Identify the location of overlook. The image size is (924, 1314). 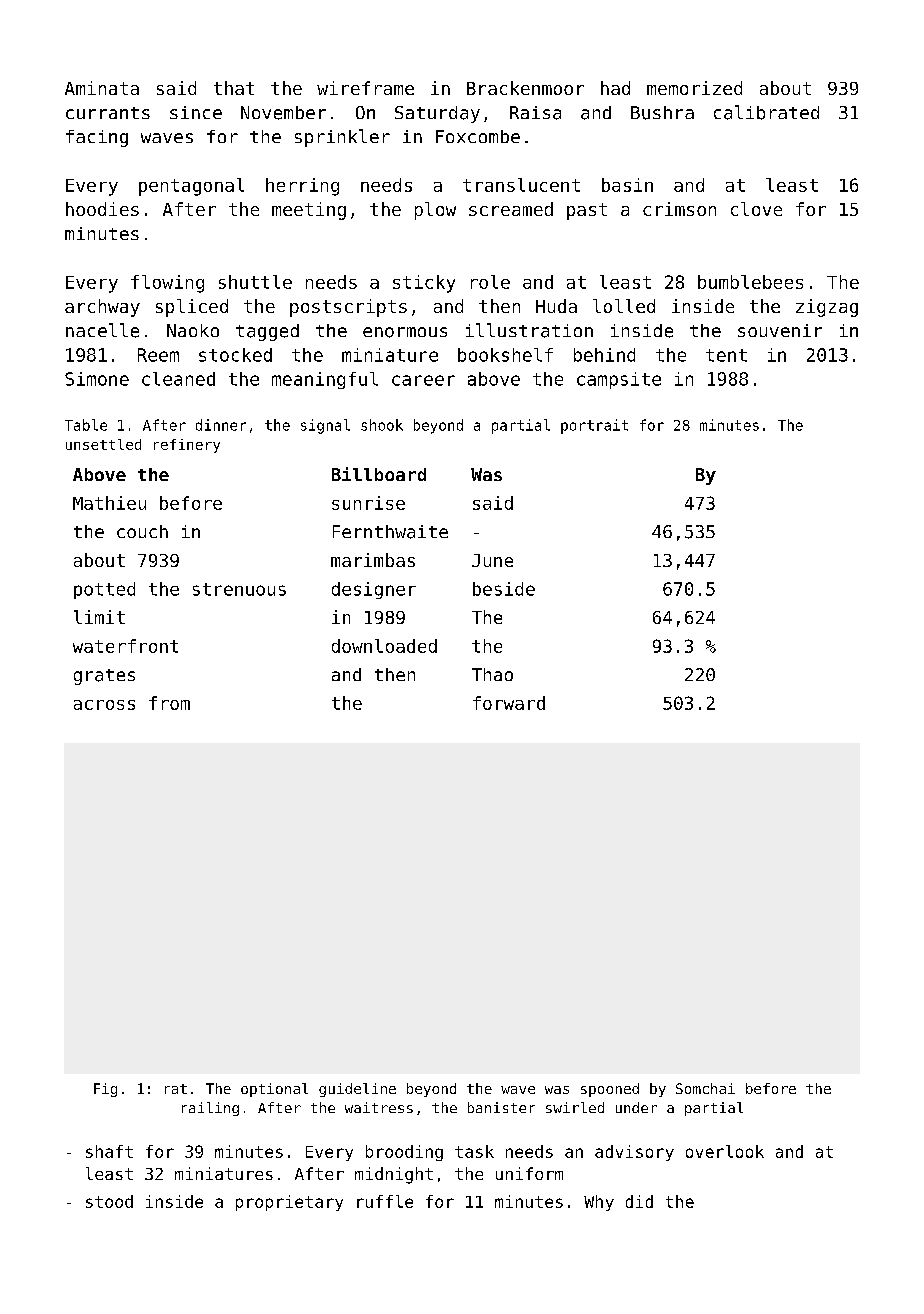
(725, 1151).
